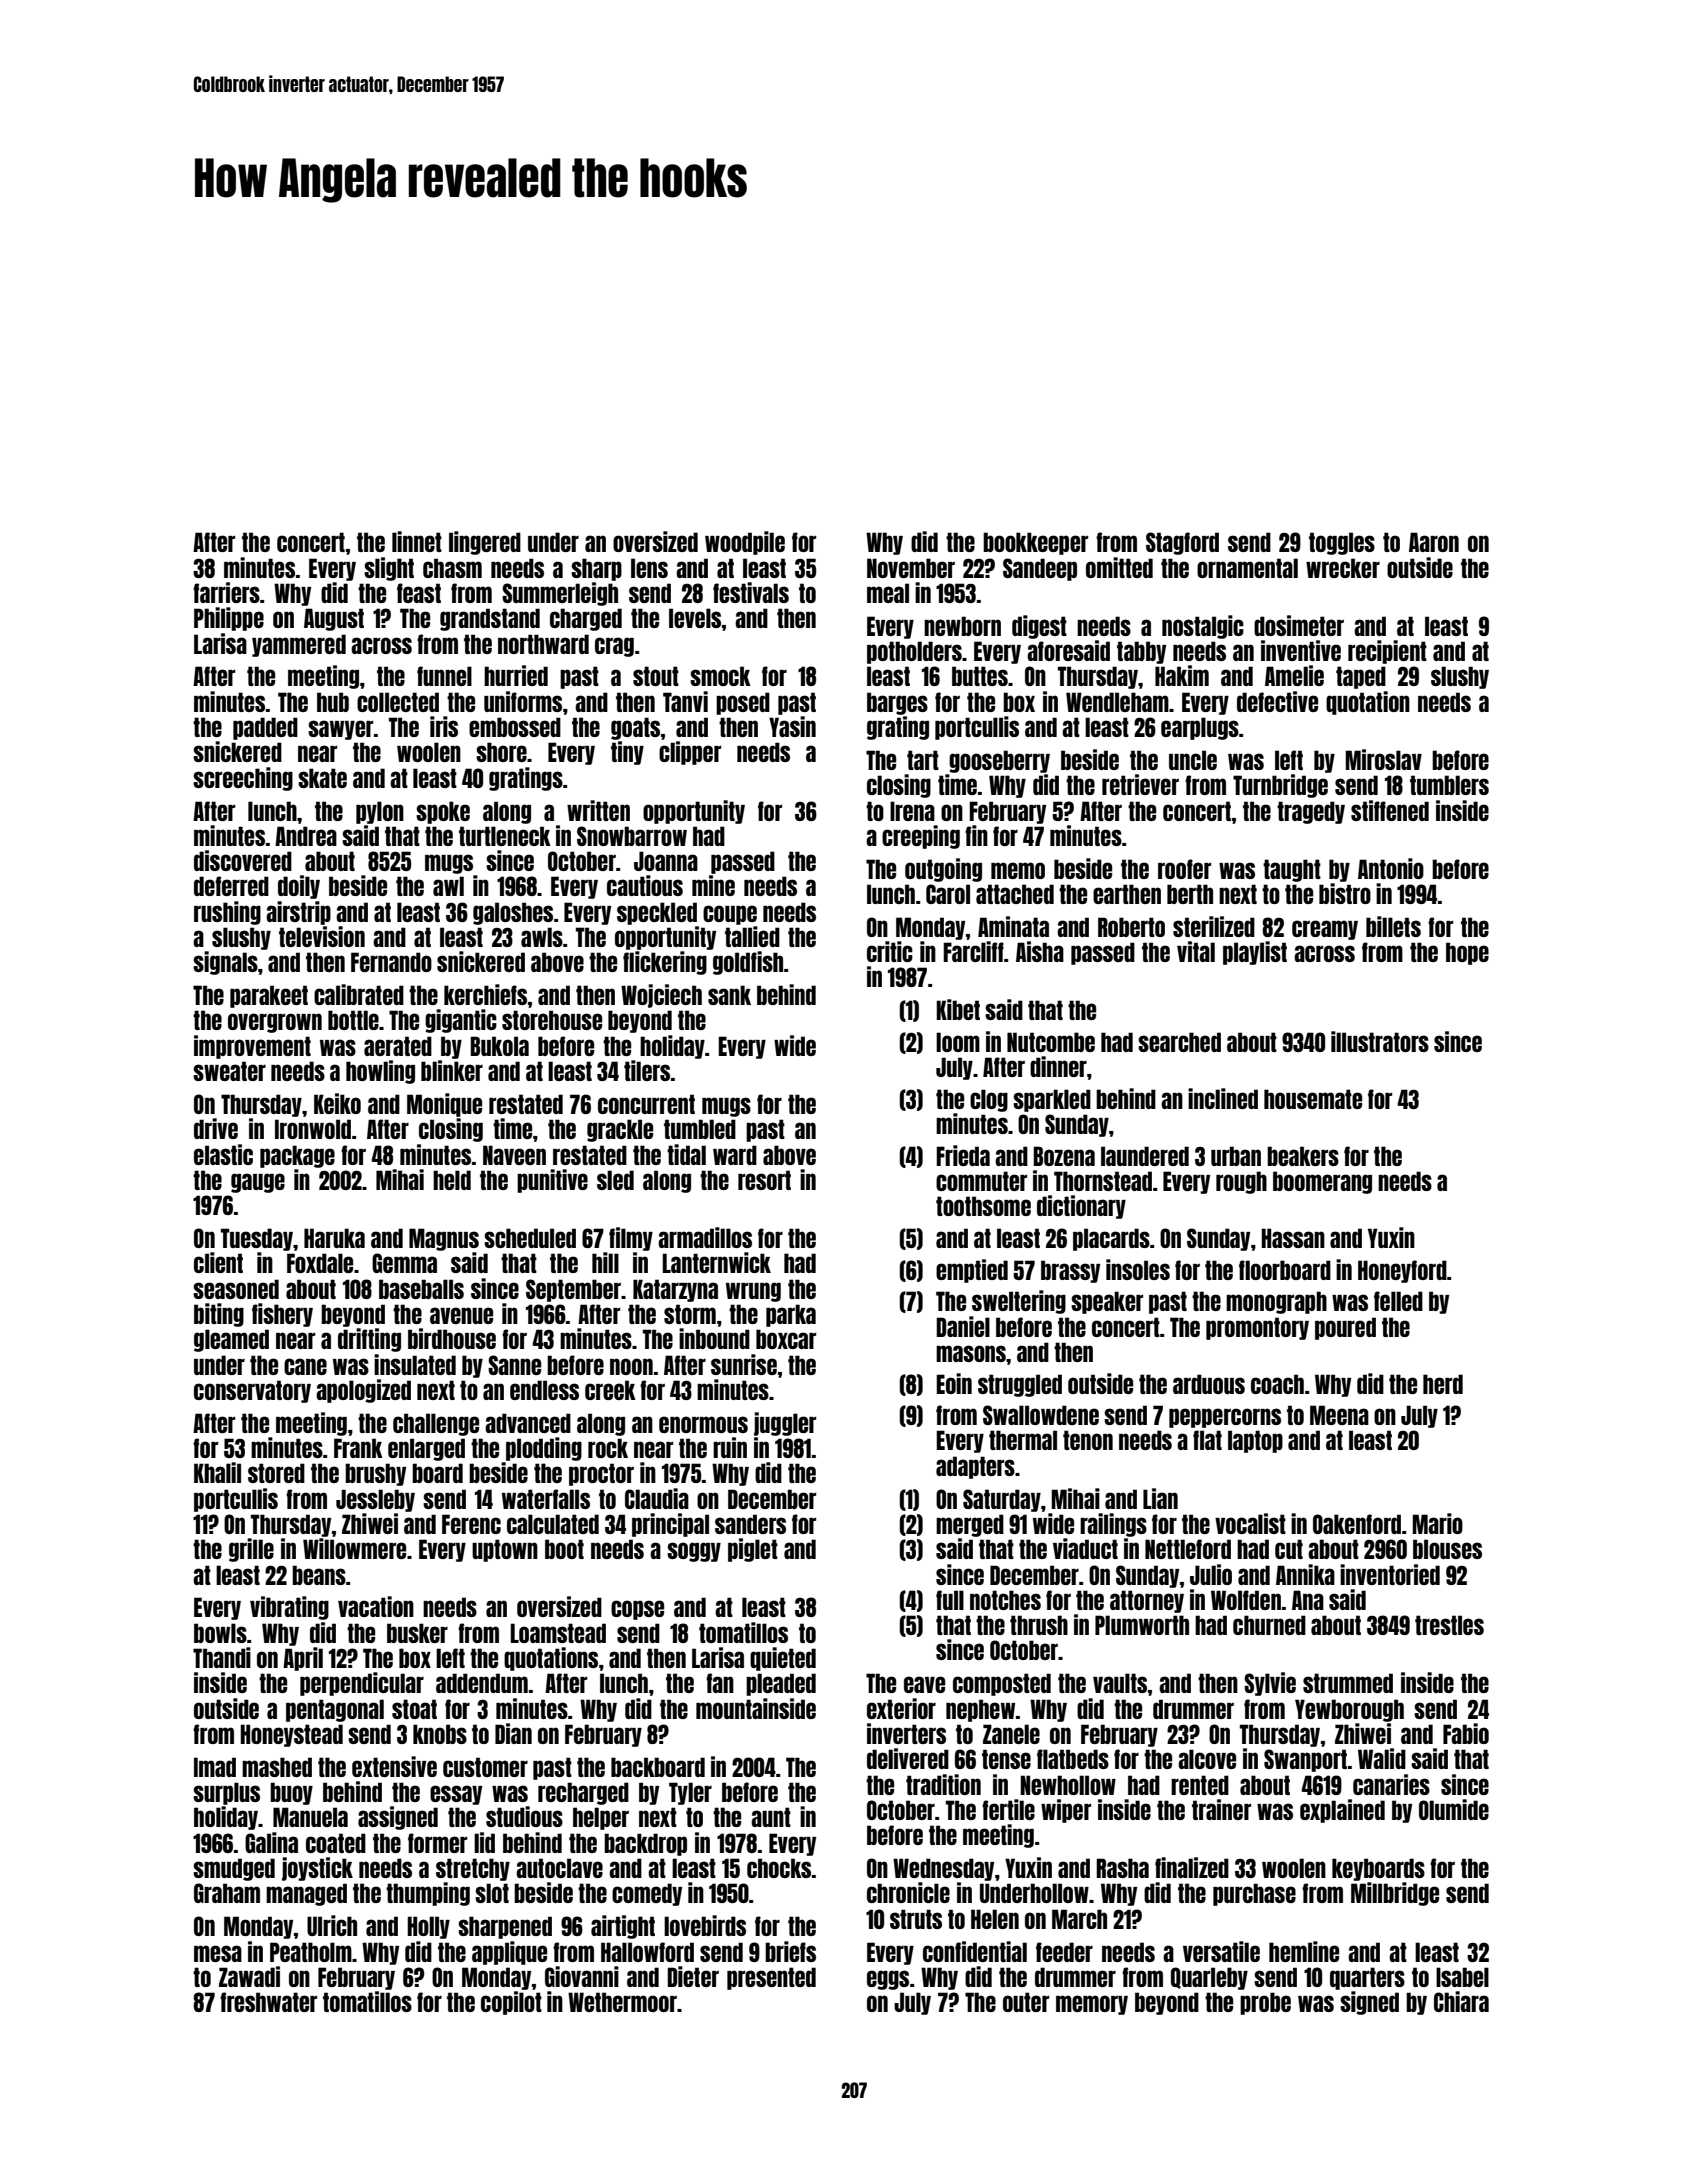 This screenshot has height=2178, width=1683. Describe the element at coordinates (970, 1525) in the screenshot. I see `merged` at that location.
